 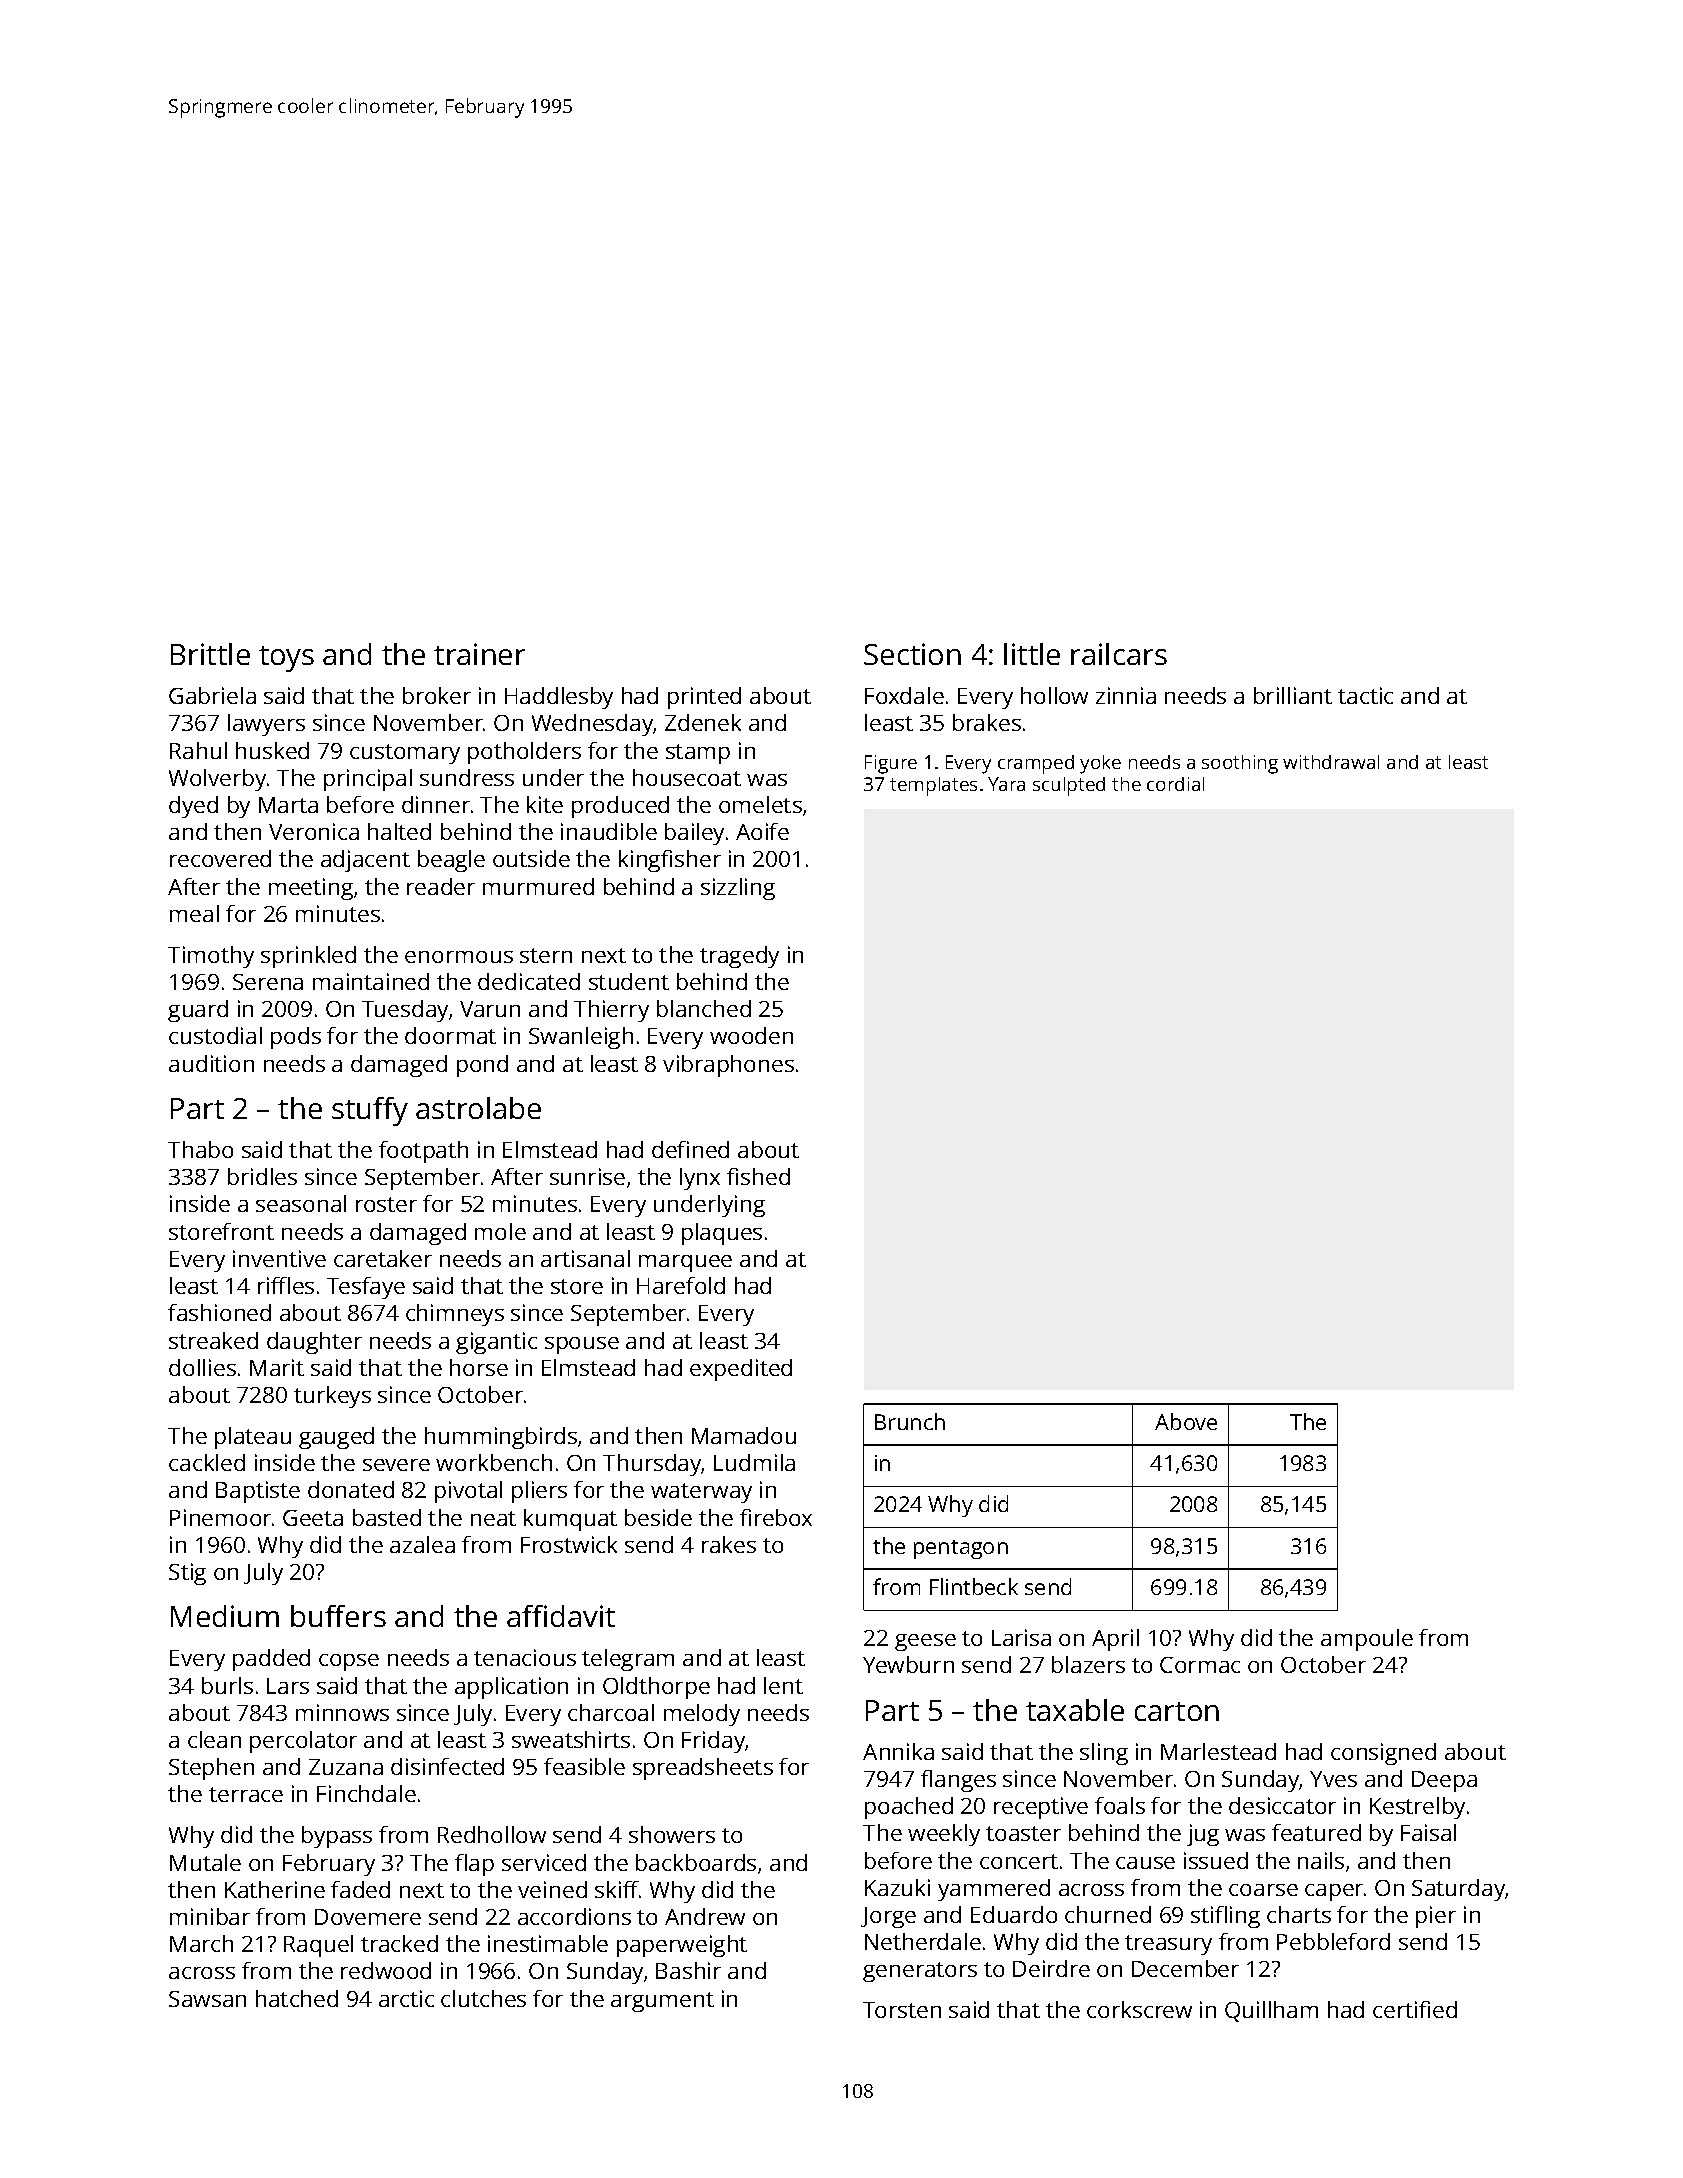 What do you see at coordinates (202, 1367) in the screenshot?
I see `dollies` at bounding box center [202, 1367].
